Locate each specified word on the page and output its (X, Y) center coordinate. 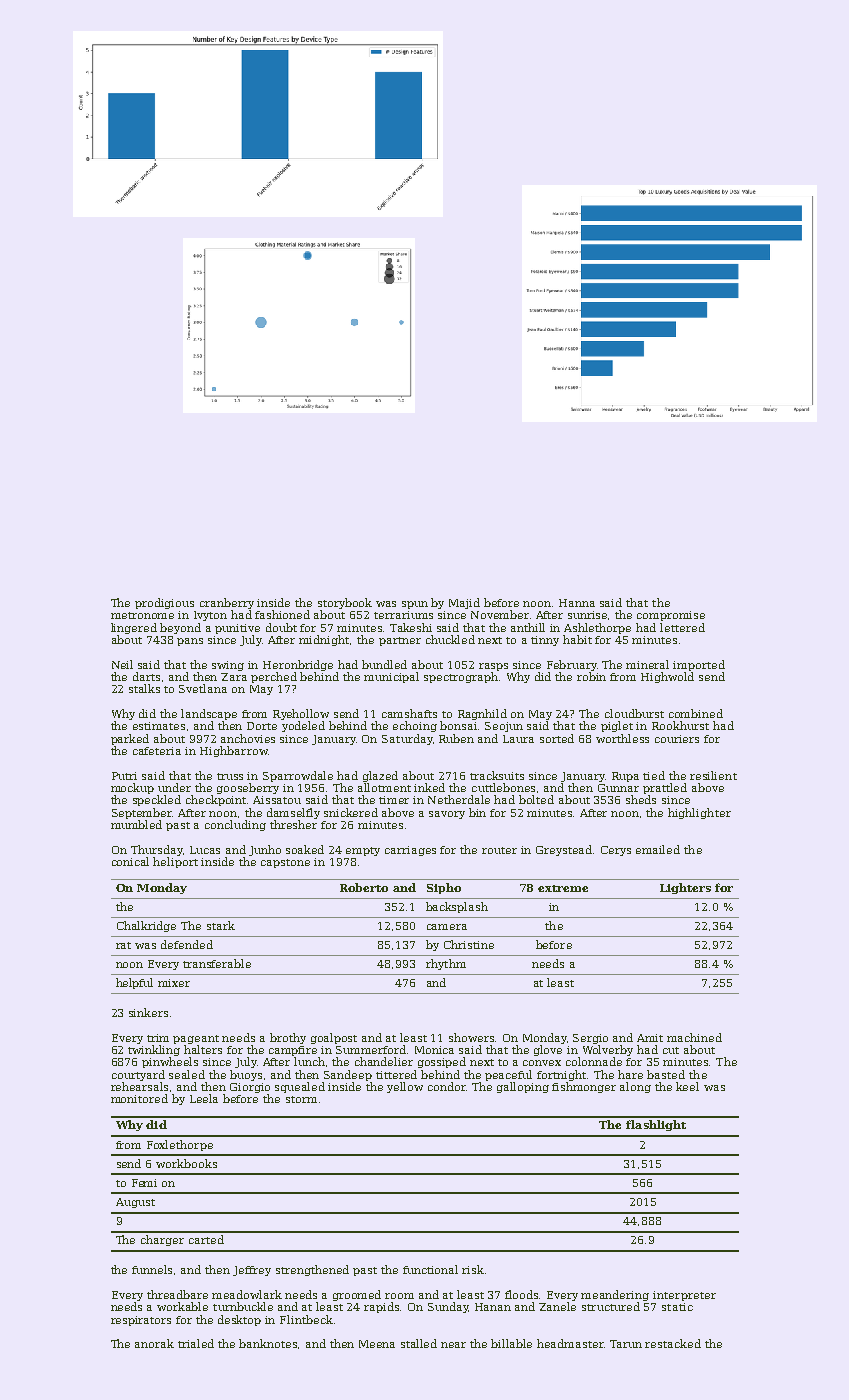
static (677, 1307)
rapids (382, 1307)
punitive (237, 629)
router (499, 850)
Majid (464, 603)
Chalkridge (146, 926)
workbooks (186, 1163)
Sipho (444, 888)
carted (206, 1239)
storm (301, 1099)
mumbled (136, 824)
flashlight (656, 1125)
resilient (713, 775)
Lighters (685, 888)
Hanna (577, 603)
